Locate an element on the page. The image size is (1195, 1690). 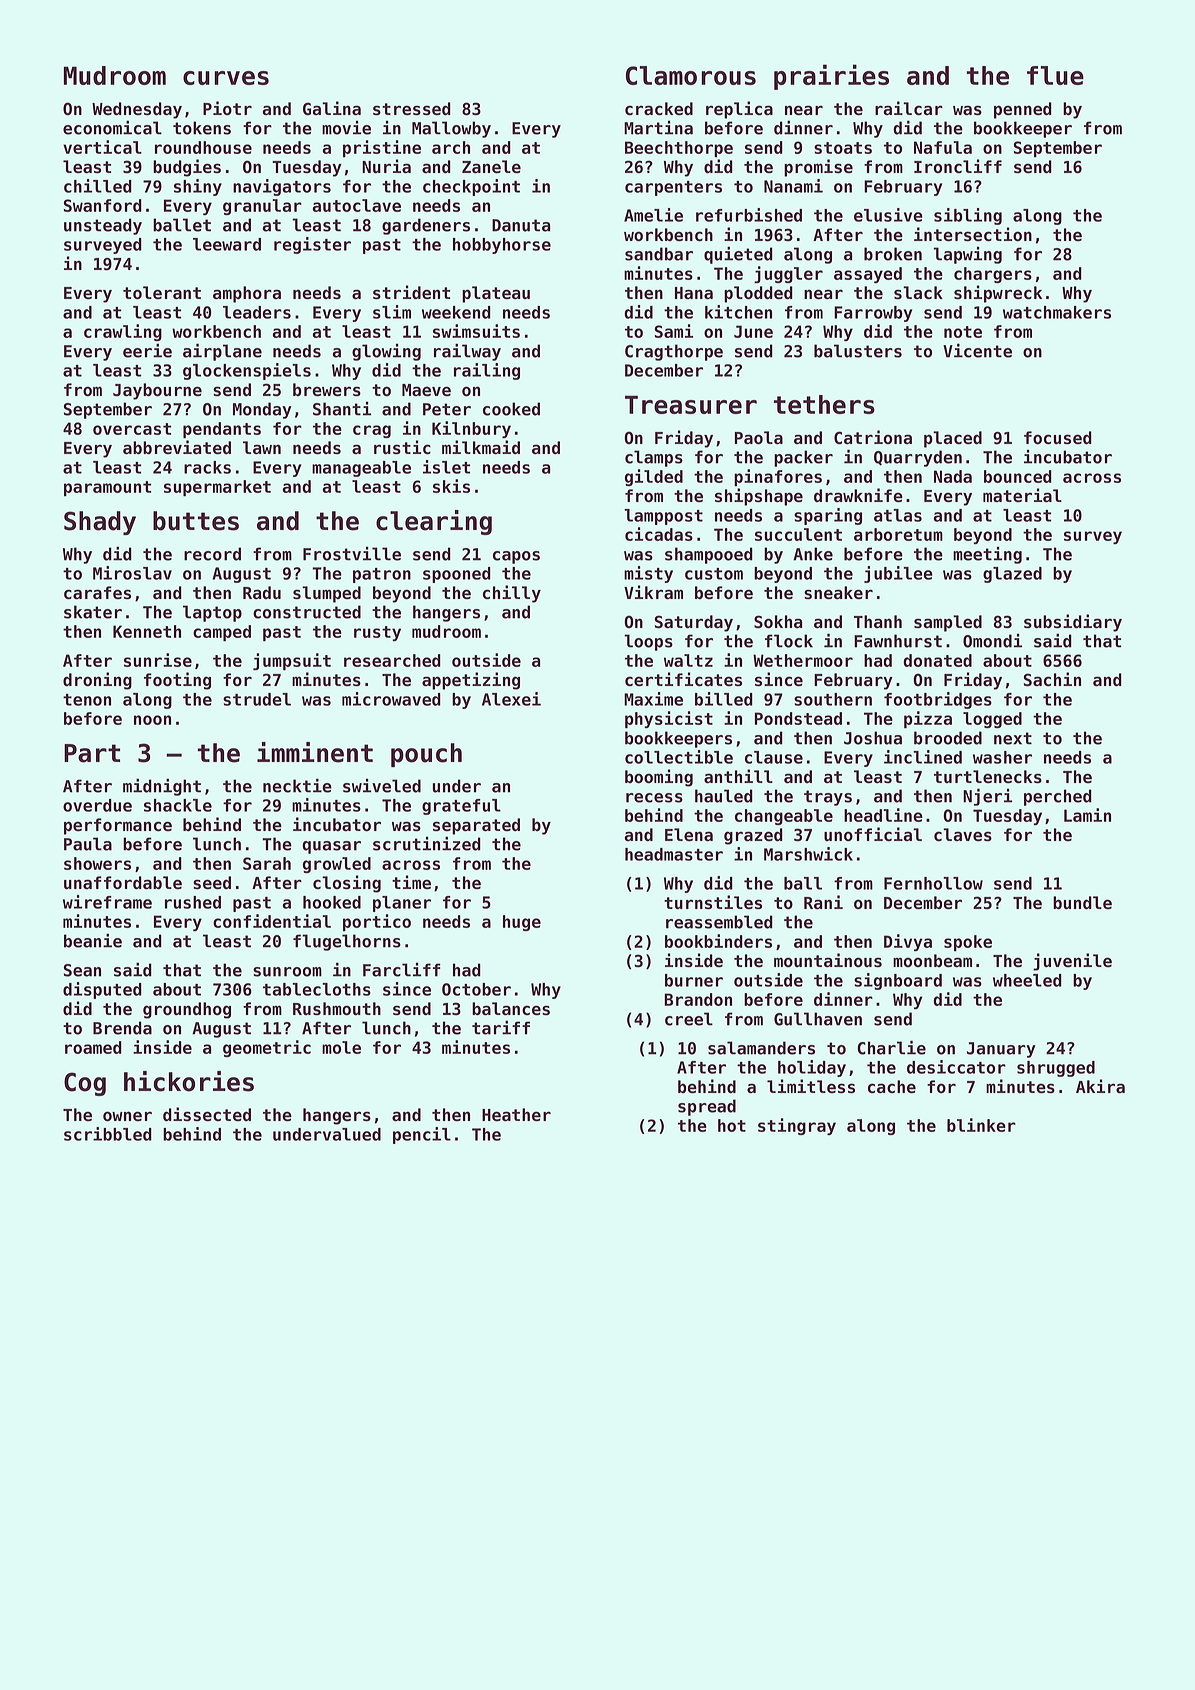
groundhog is located at coordinates (187, 1010).
